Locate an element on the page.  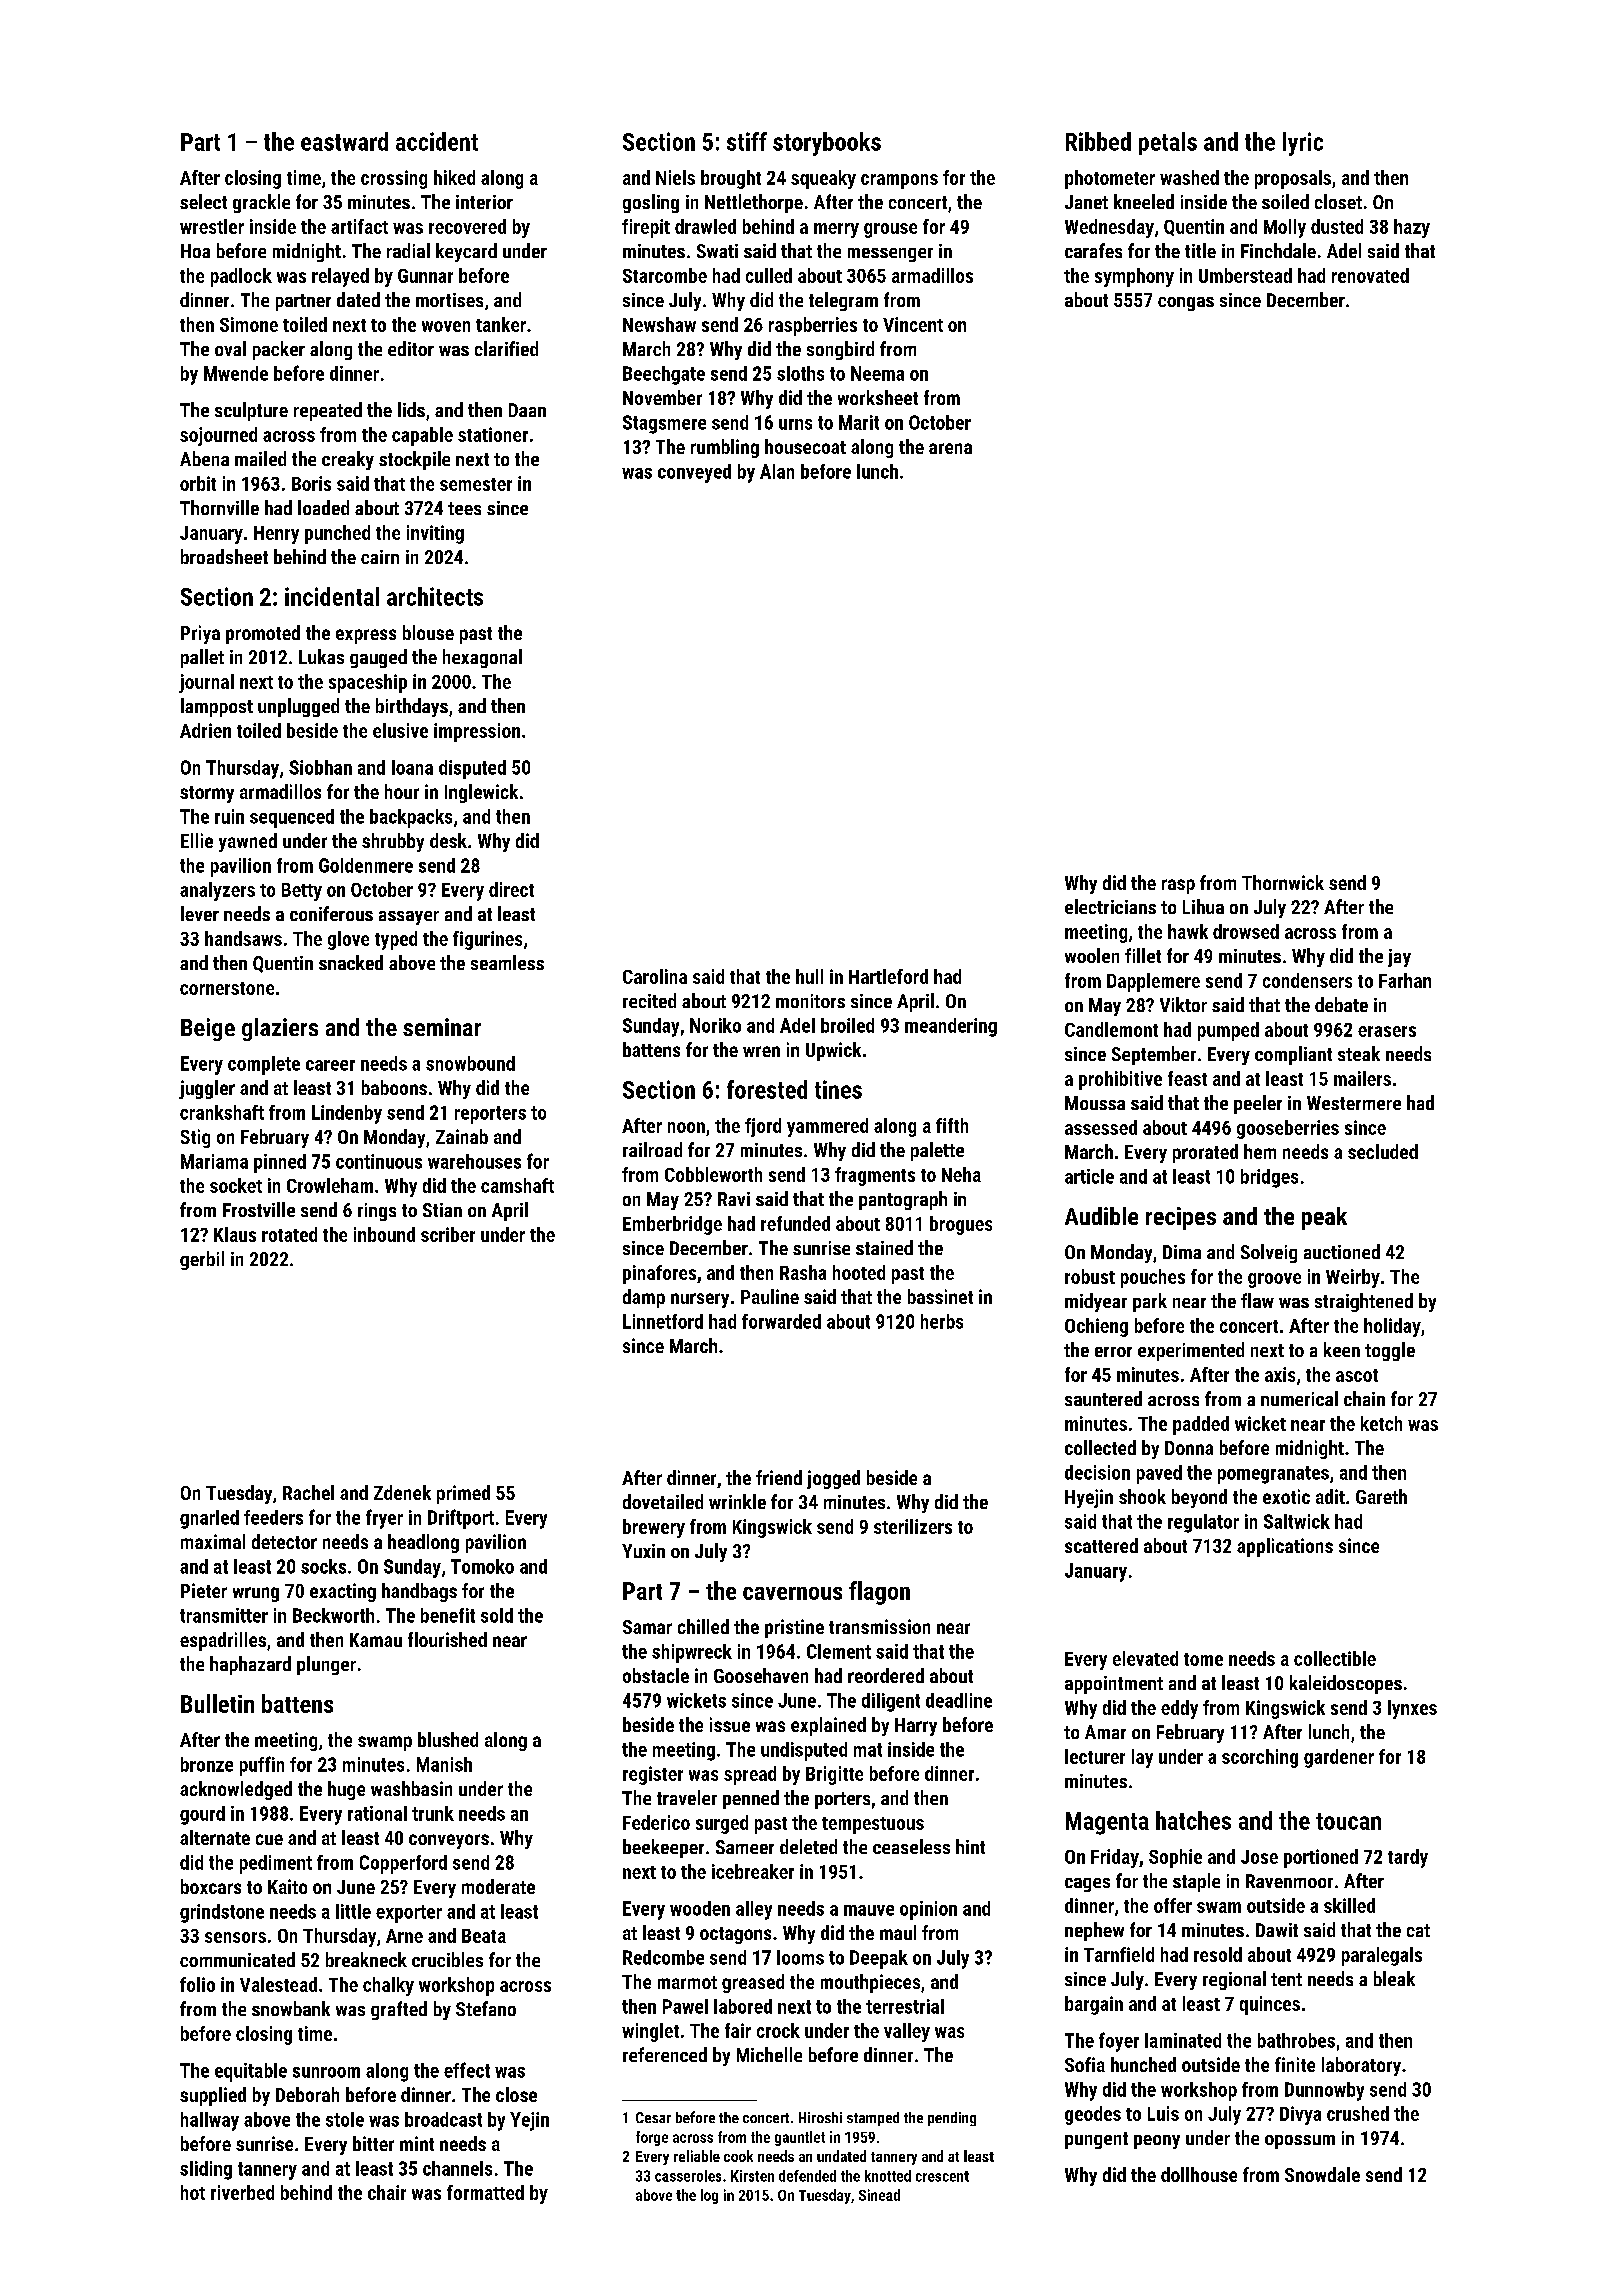
eastward is located at coordinates (344, 141).
